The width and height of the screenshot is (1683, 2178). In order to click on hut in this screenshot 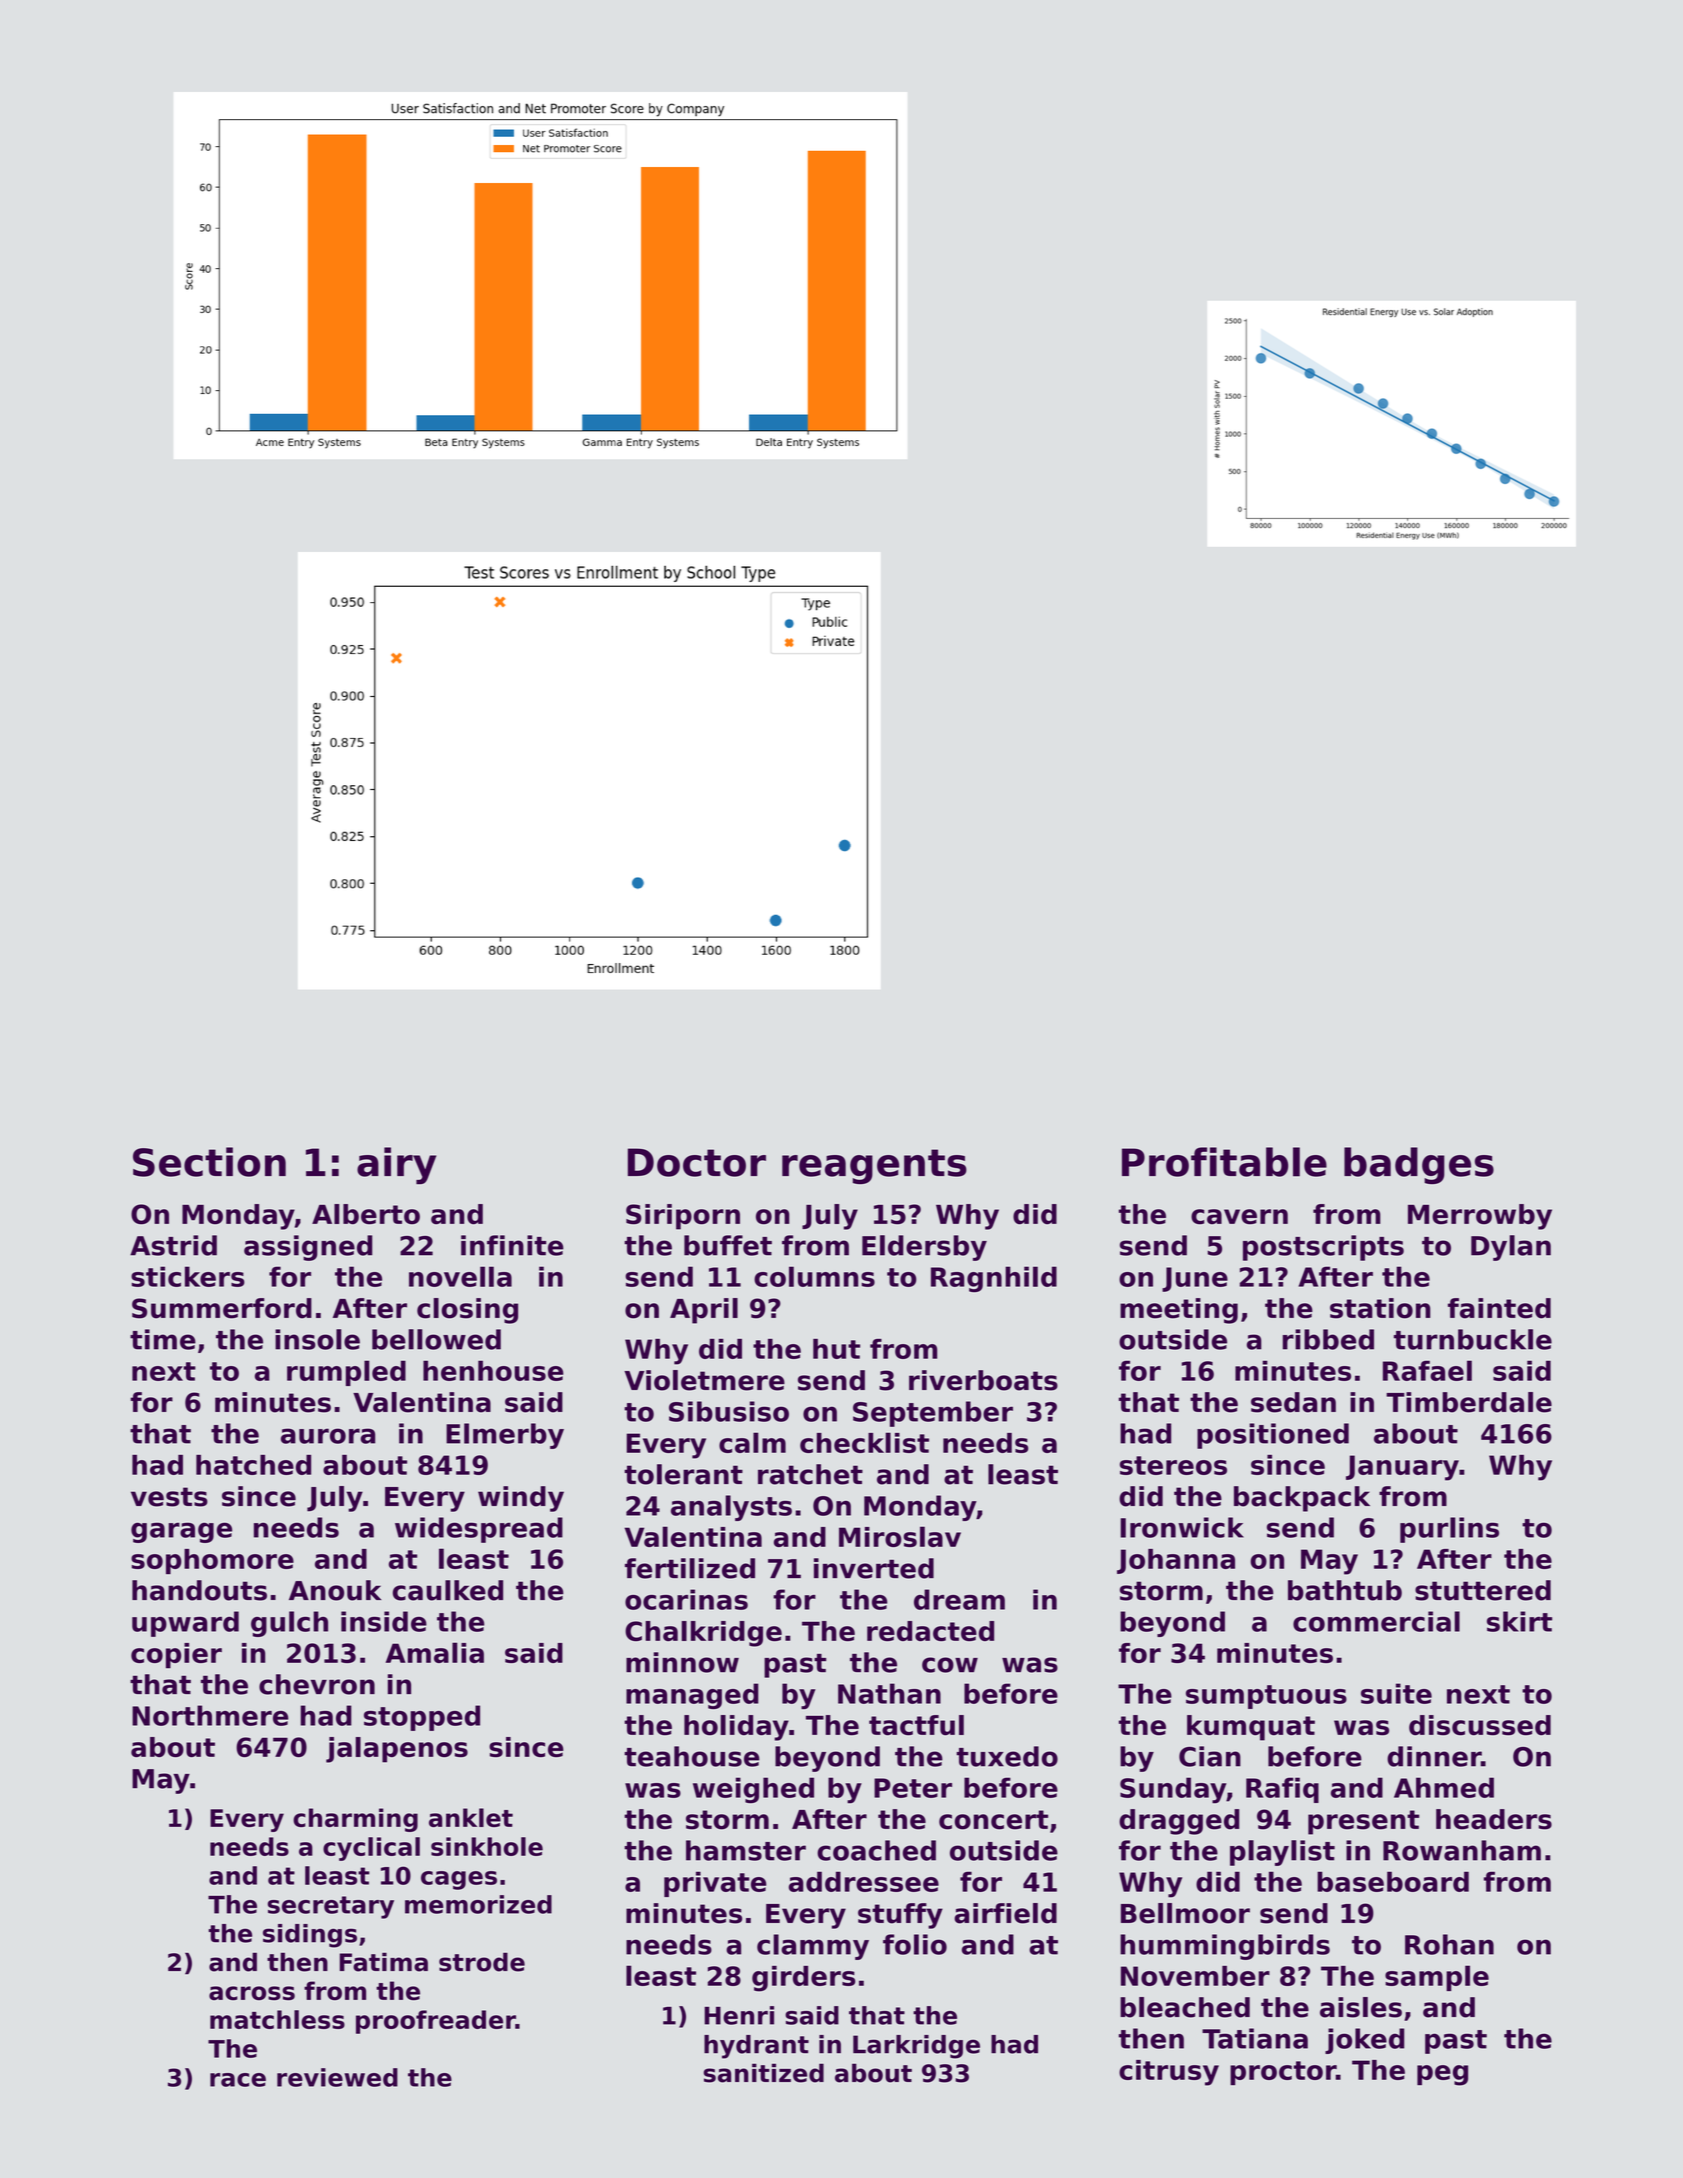, I will do `click(836, 1349)`.
